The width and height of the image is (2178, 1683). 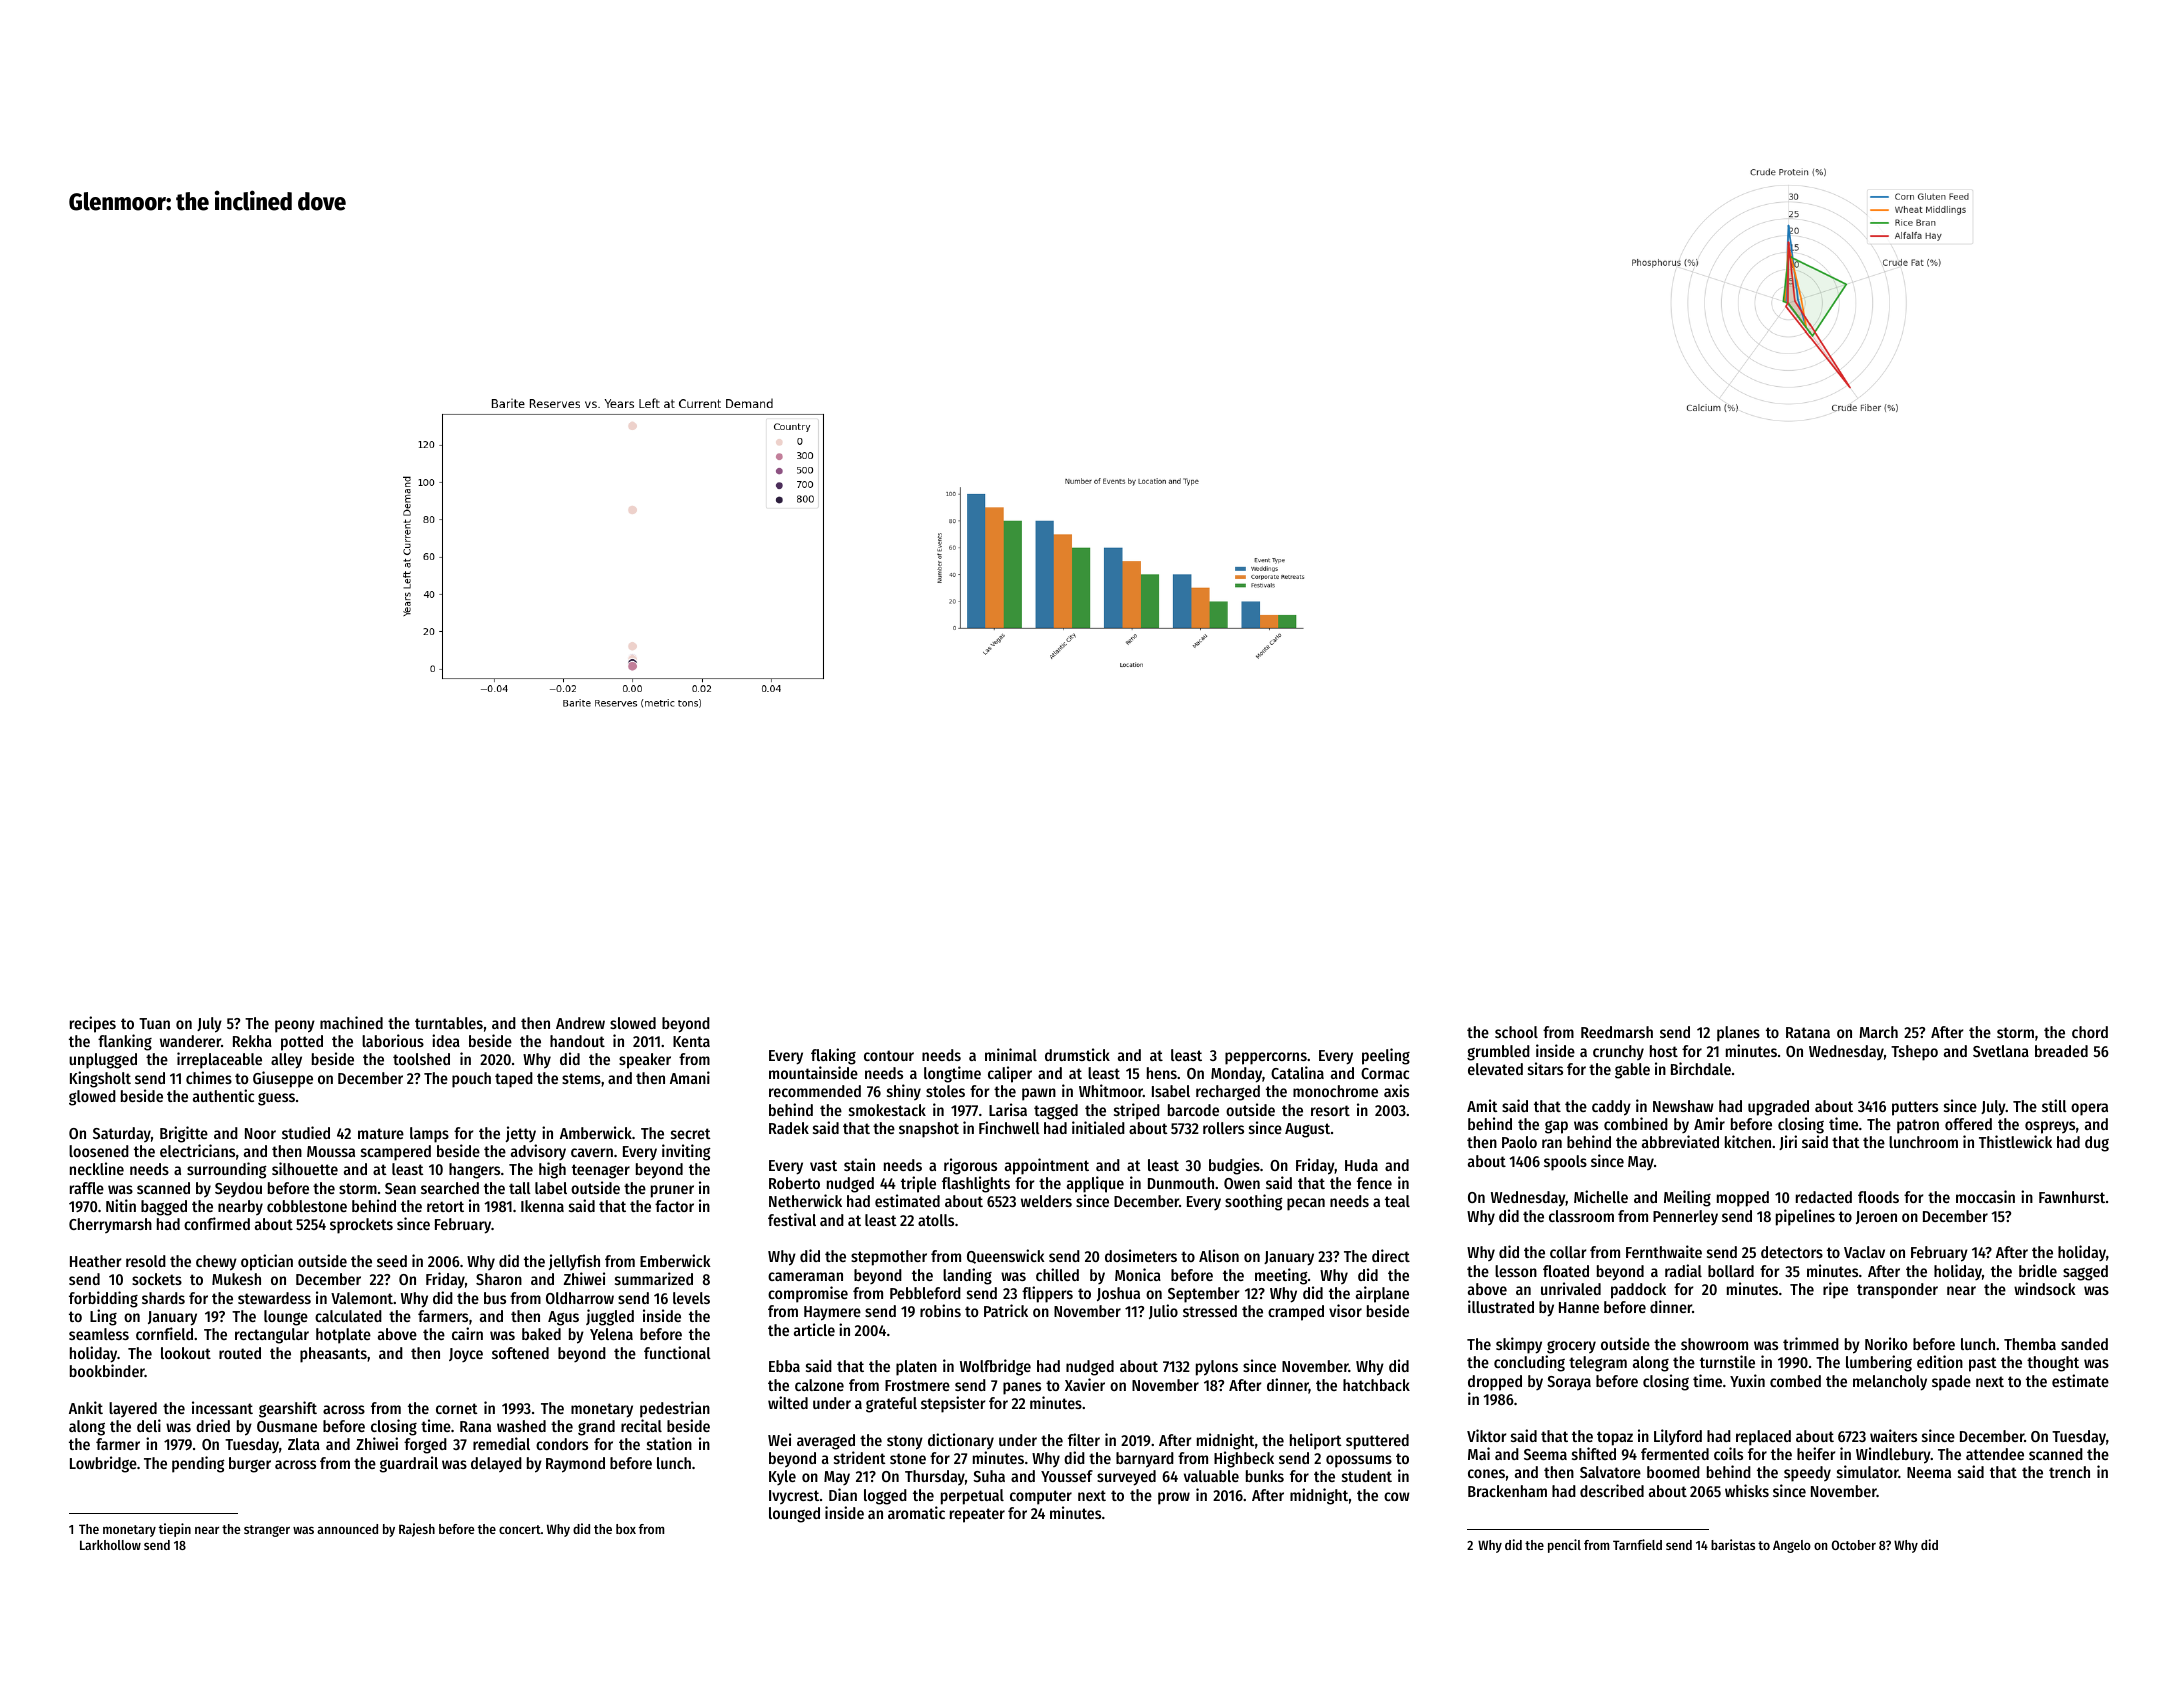 I want to click on school, so click(x=1516, y=1032).
